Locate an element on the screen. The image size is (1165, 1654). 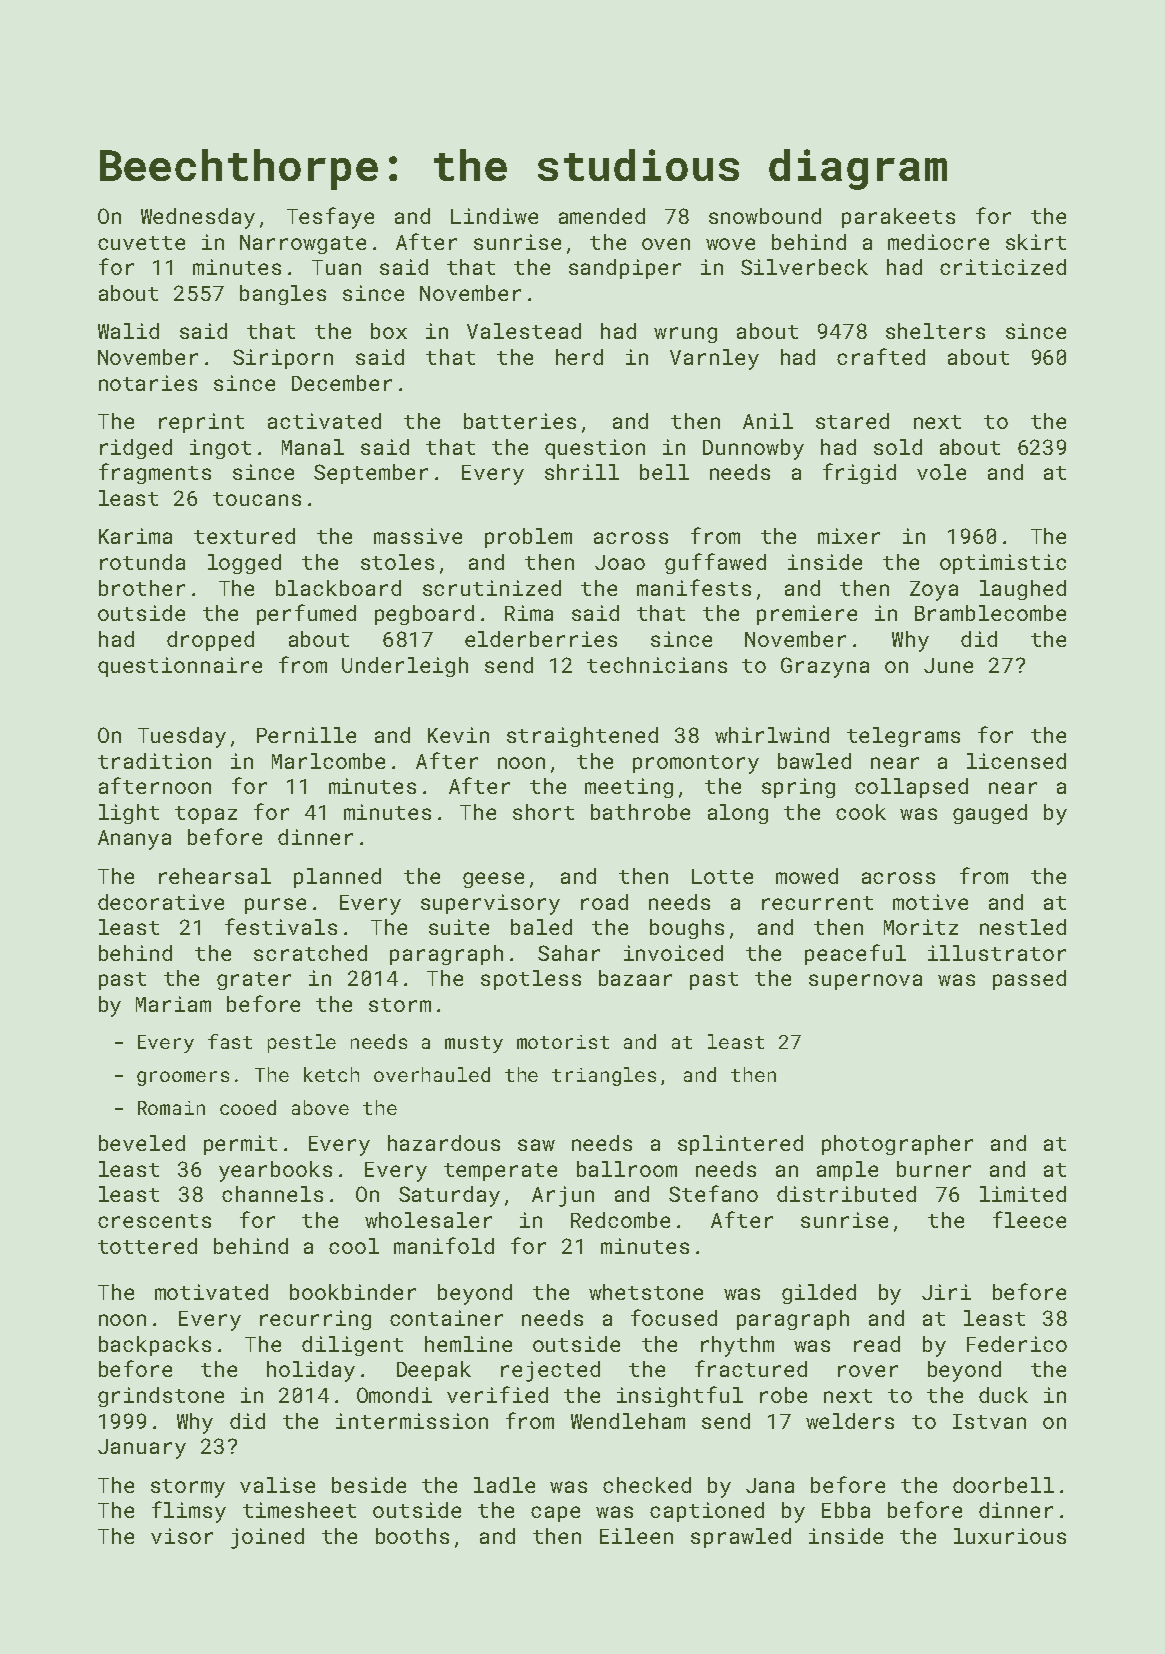
Bramblecombe is located at coordinates (990, 613).
